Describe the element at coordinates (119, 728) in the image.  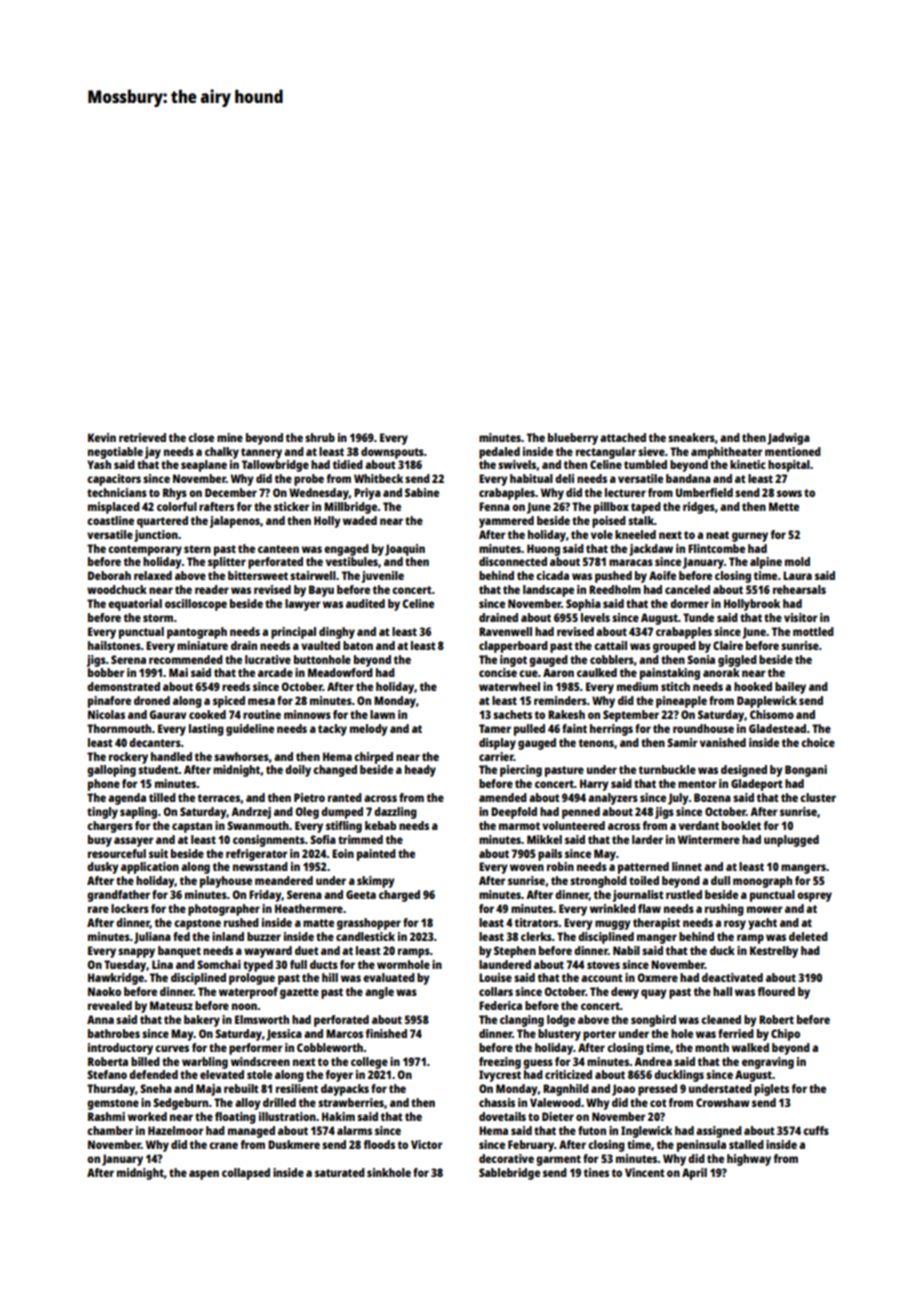
I see `Thornmouth` at that location.
